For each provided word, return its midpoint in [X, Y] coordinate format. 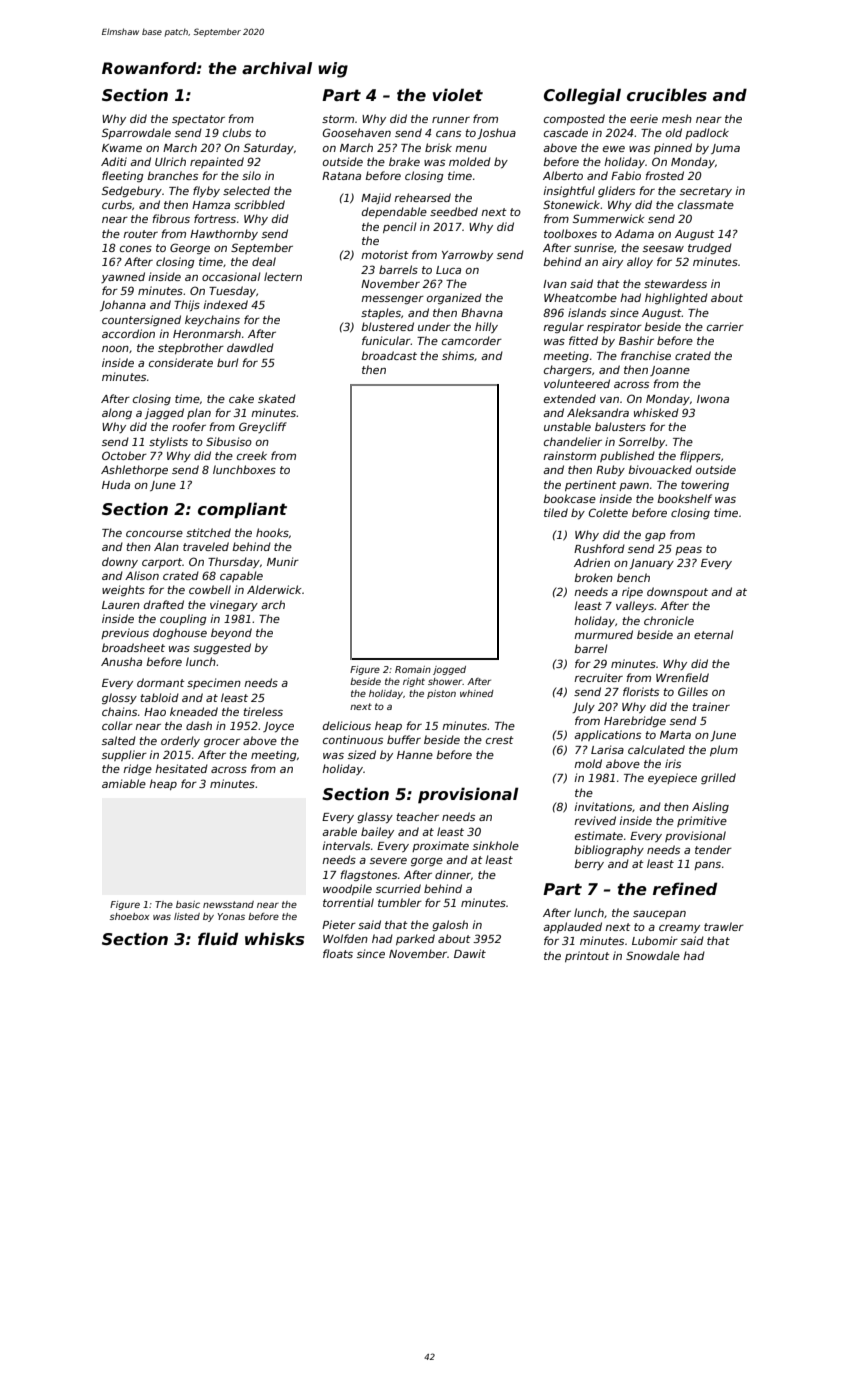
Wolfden [345, 938]
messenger [392, 300]
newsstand [228, 904]
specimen [214, 683]
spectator [198, 120]
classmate [706, 204]
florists [641, 691]
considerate [181, 362]
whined [477, 693]
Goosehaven [357, 132]
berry [589, 864]
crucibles [667, 95]
